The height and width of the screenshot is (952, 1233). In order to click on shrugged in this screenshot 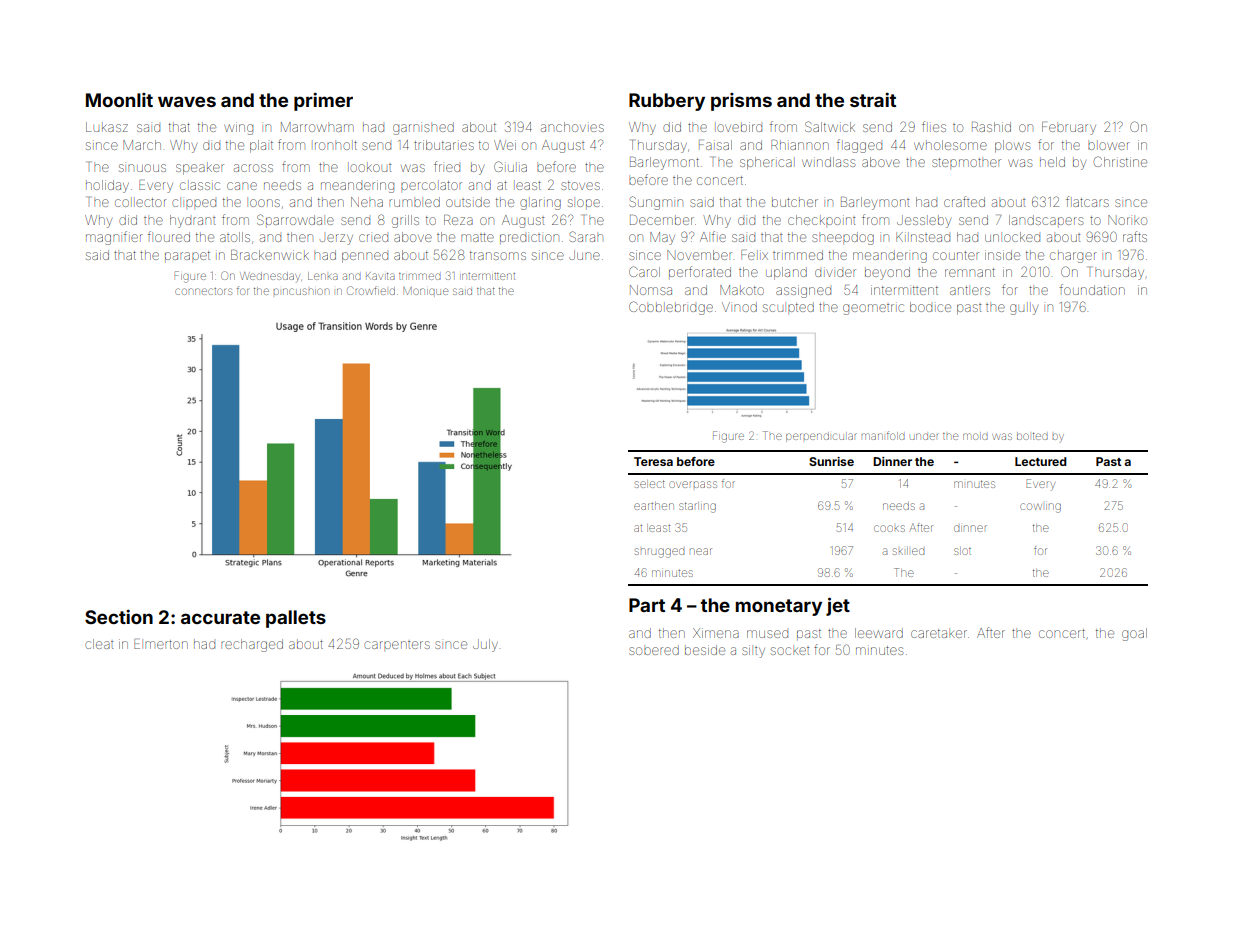, I will do `click(659, 553)`.
